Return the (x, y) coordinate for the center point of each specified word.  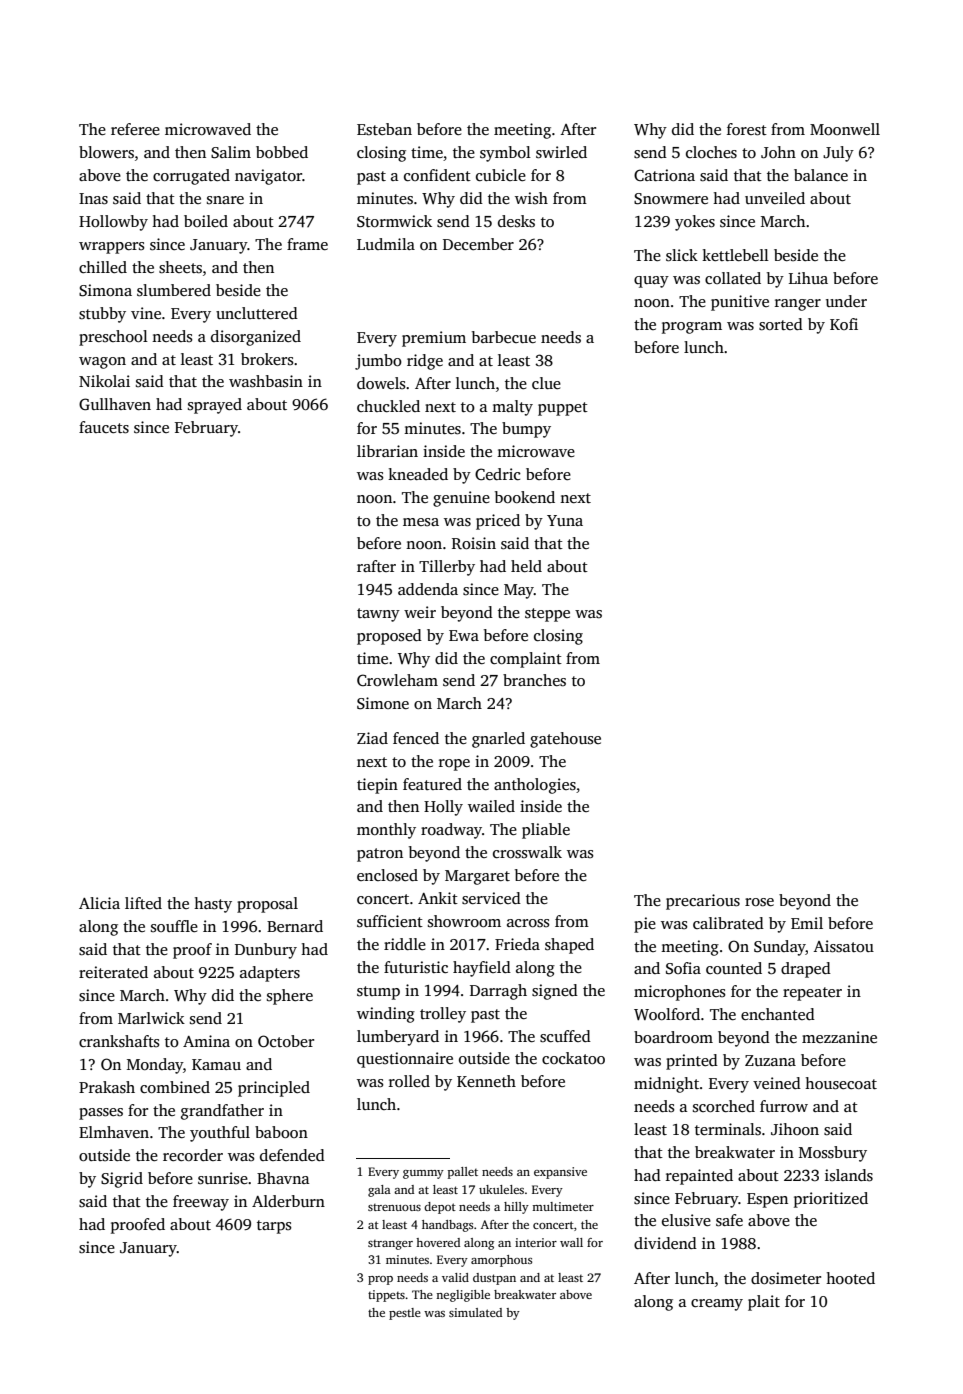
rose (759, 902)
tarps (274, 1227)
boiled (206, 221)
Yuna (565, 520)
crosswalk (527, 852)
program (692, 328)
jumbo (378, 362)
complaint (526, 660)
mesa (421, 522)
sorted (781, 324)
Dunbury (266, 951)
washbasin (266, 381)
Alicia (99, 903)
